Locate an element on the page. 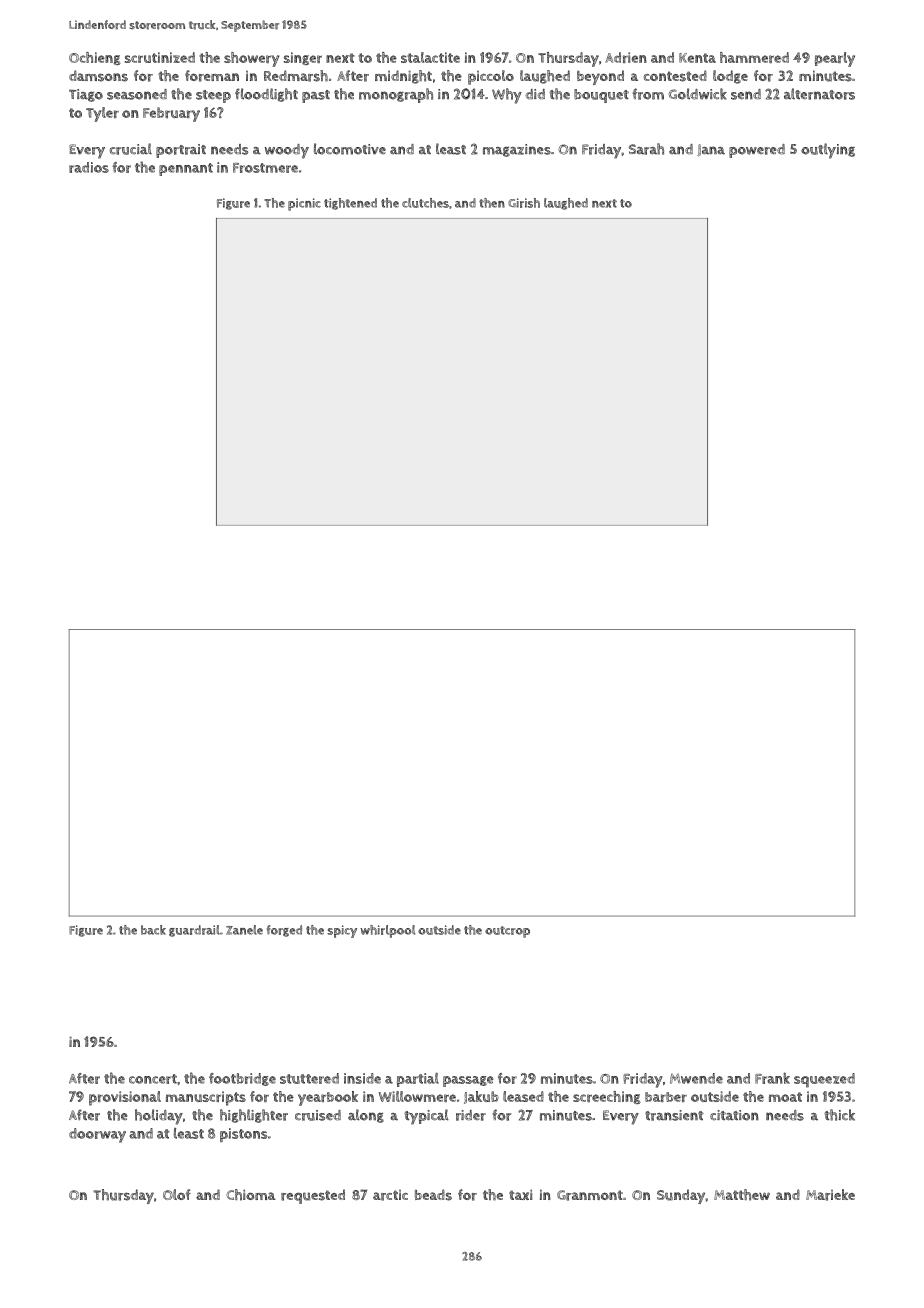 The width and height of the page is (924, 1308). whirlpool is located at coordinates (387, 931).
